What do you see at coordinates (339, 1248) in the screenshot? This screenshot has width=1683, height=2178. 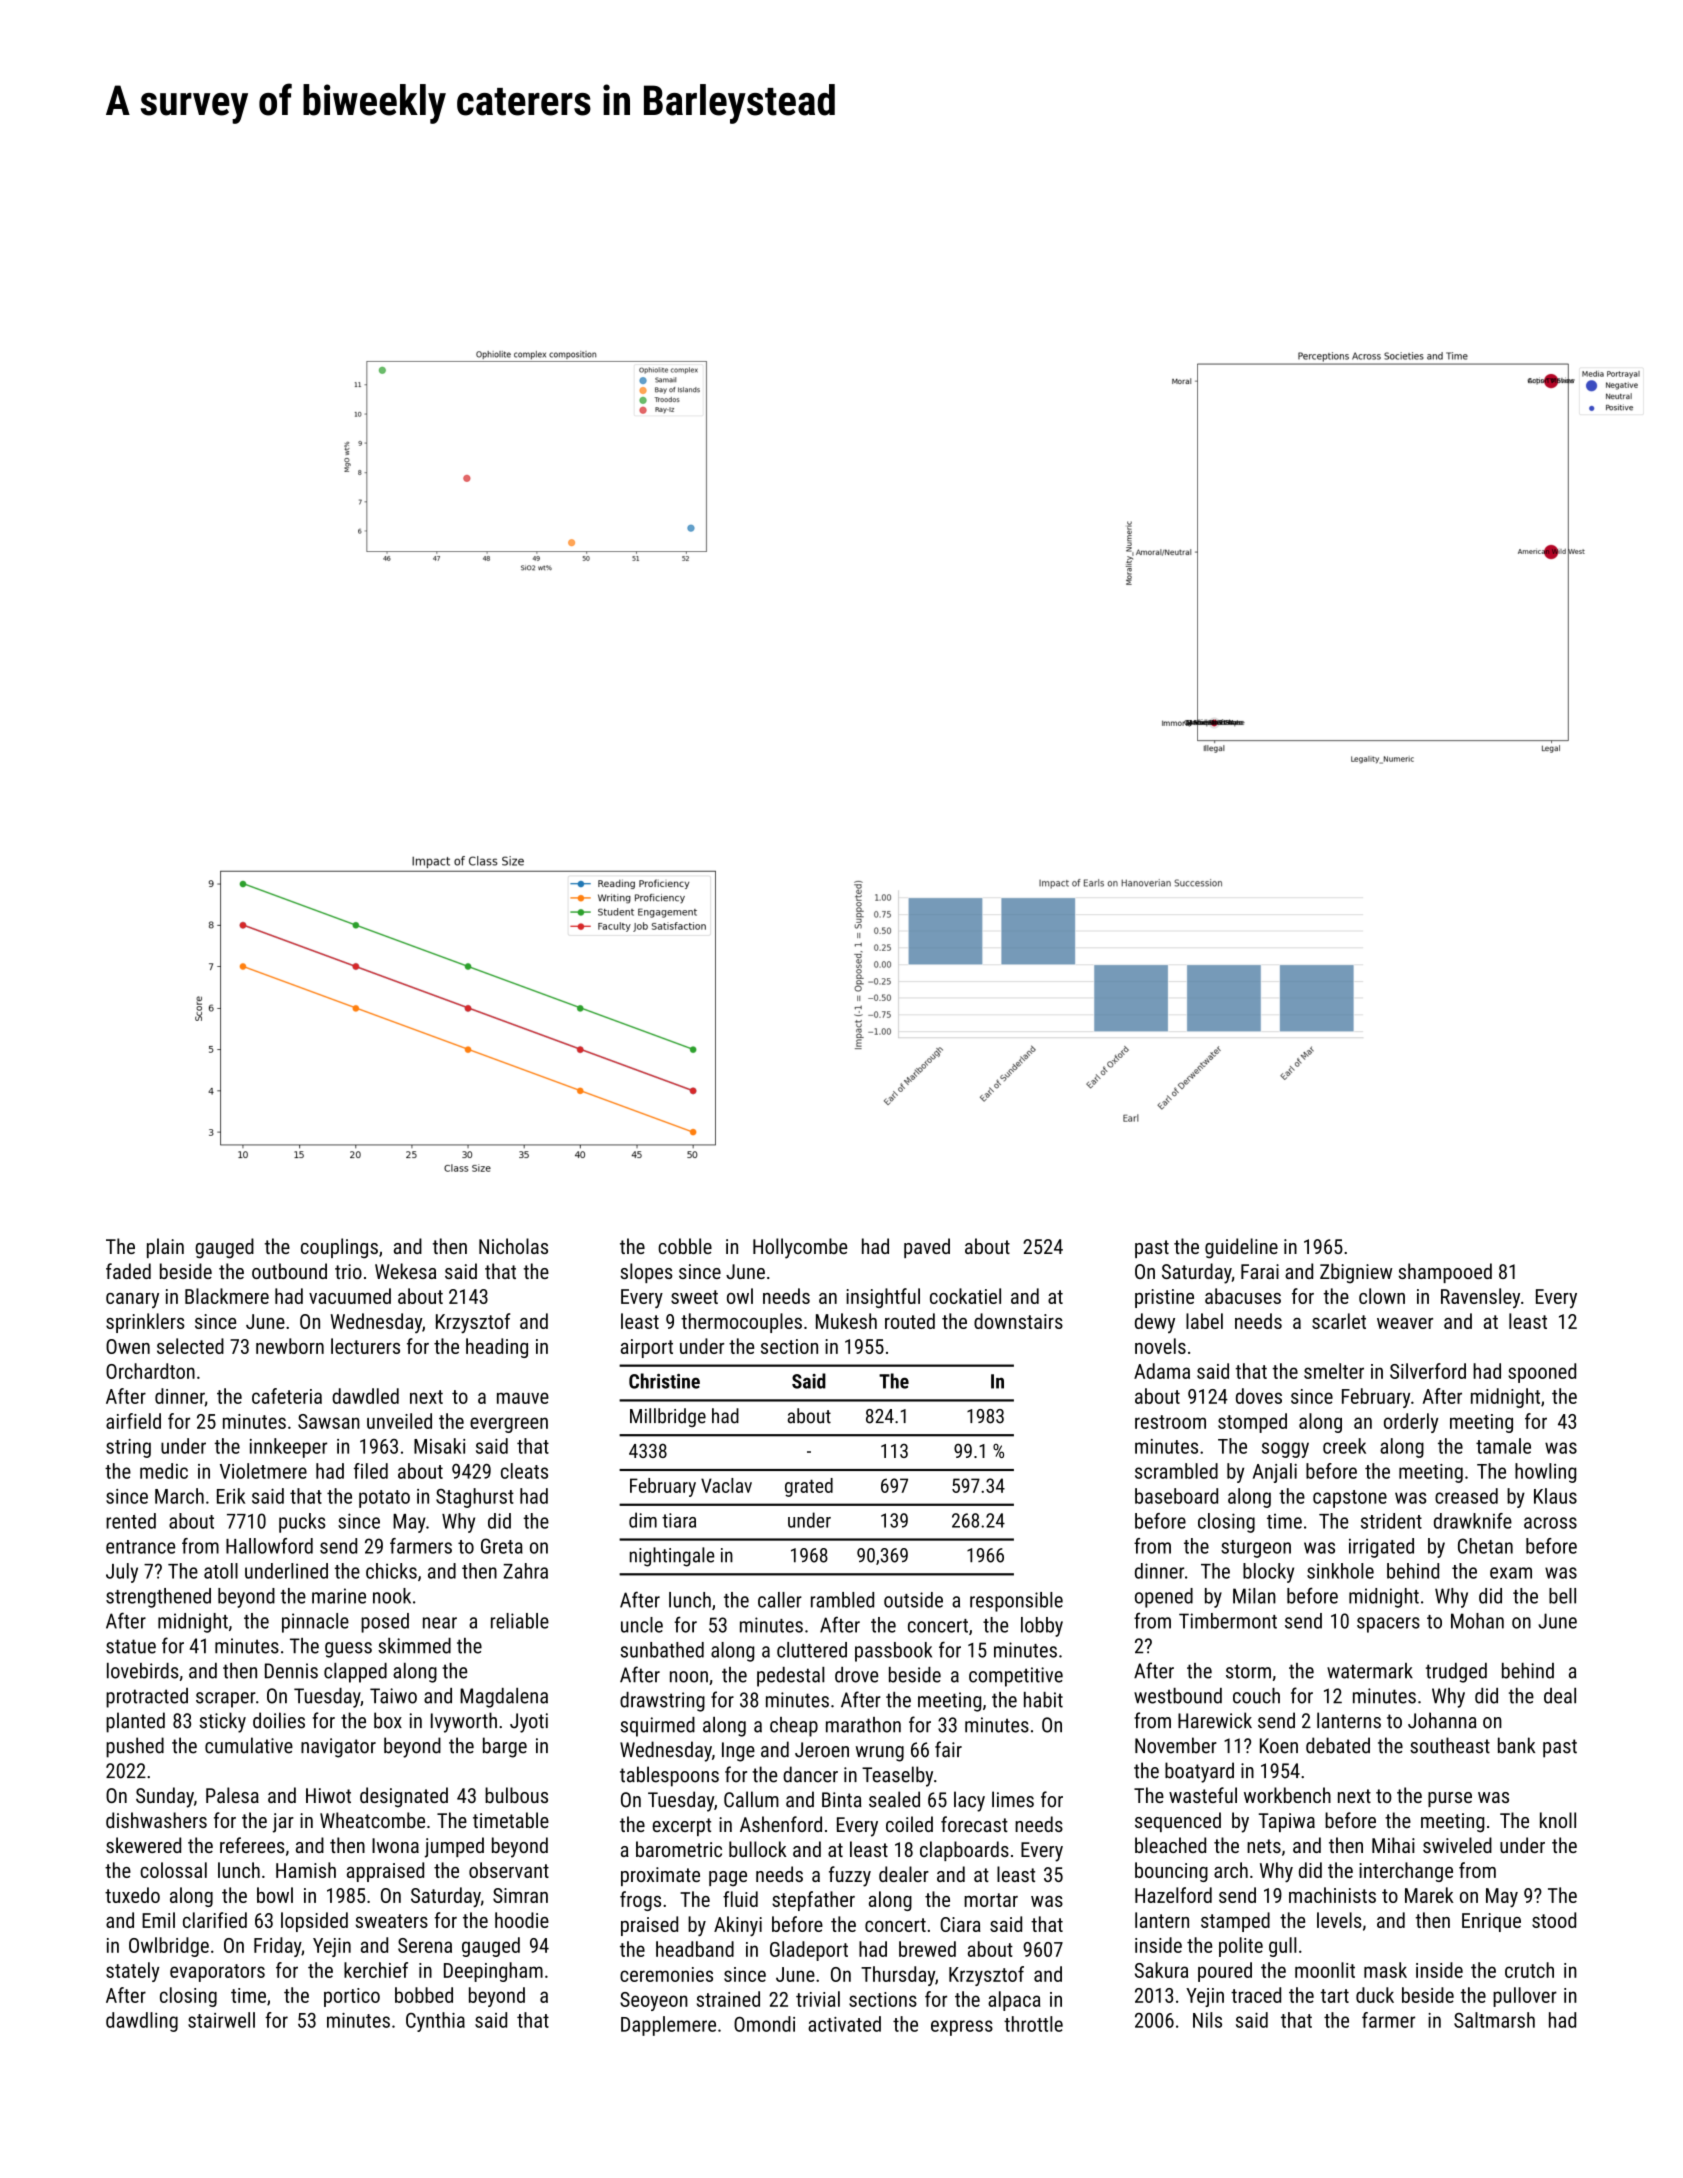 I see `couplings` at bounding box center [339, 1248].
